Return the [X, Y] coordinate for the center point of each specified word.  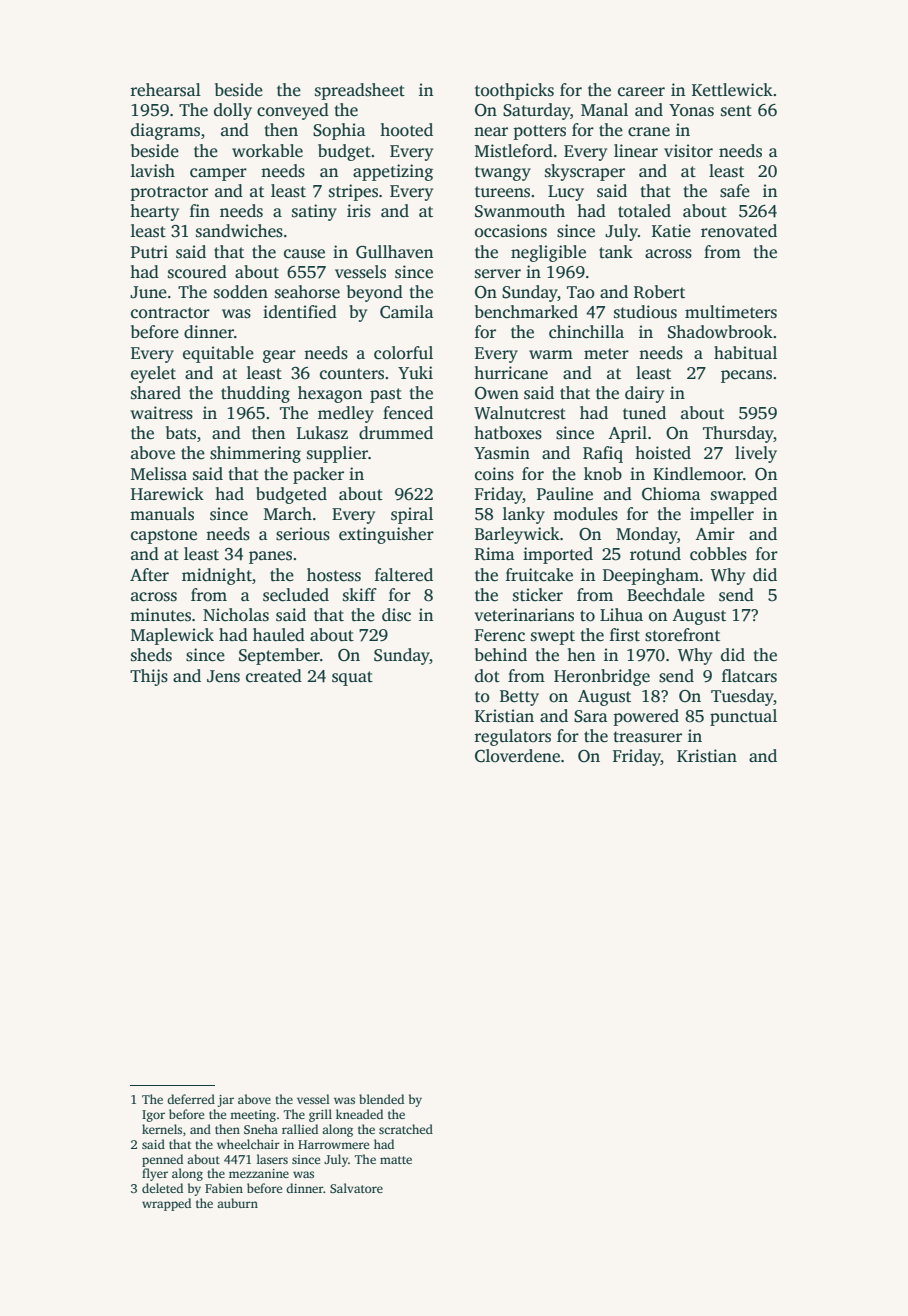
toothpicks [514, 91]
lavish [153, 171]
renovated [739, 231]
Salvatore [356, 1188]
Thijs [149, 677]
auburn [237, 1203]
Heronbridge [602, 677]
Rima [494, 554]
